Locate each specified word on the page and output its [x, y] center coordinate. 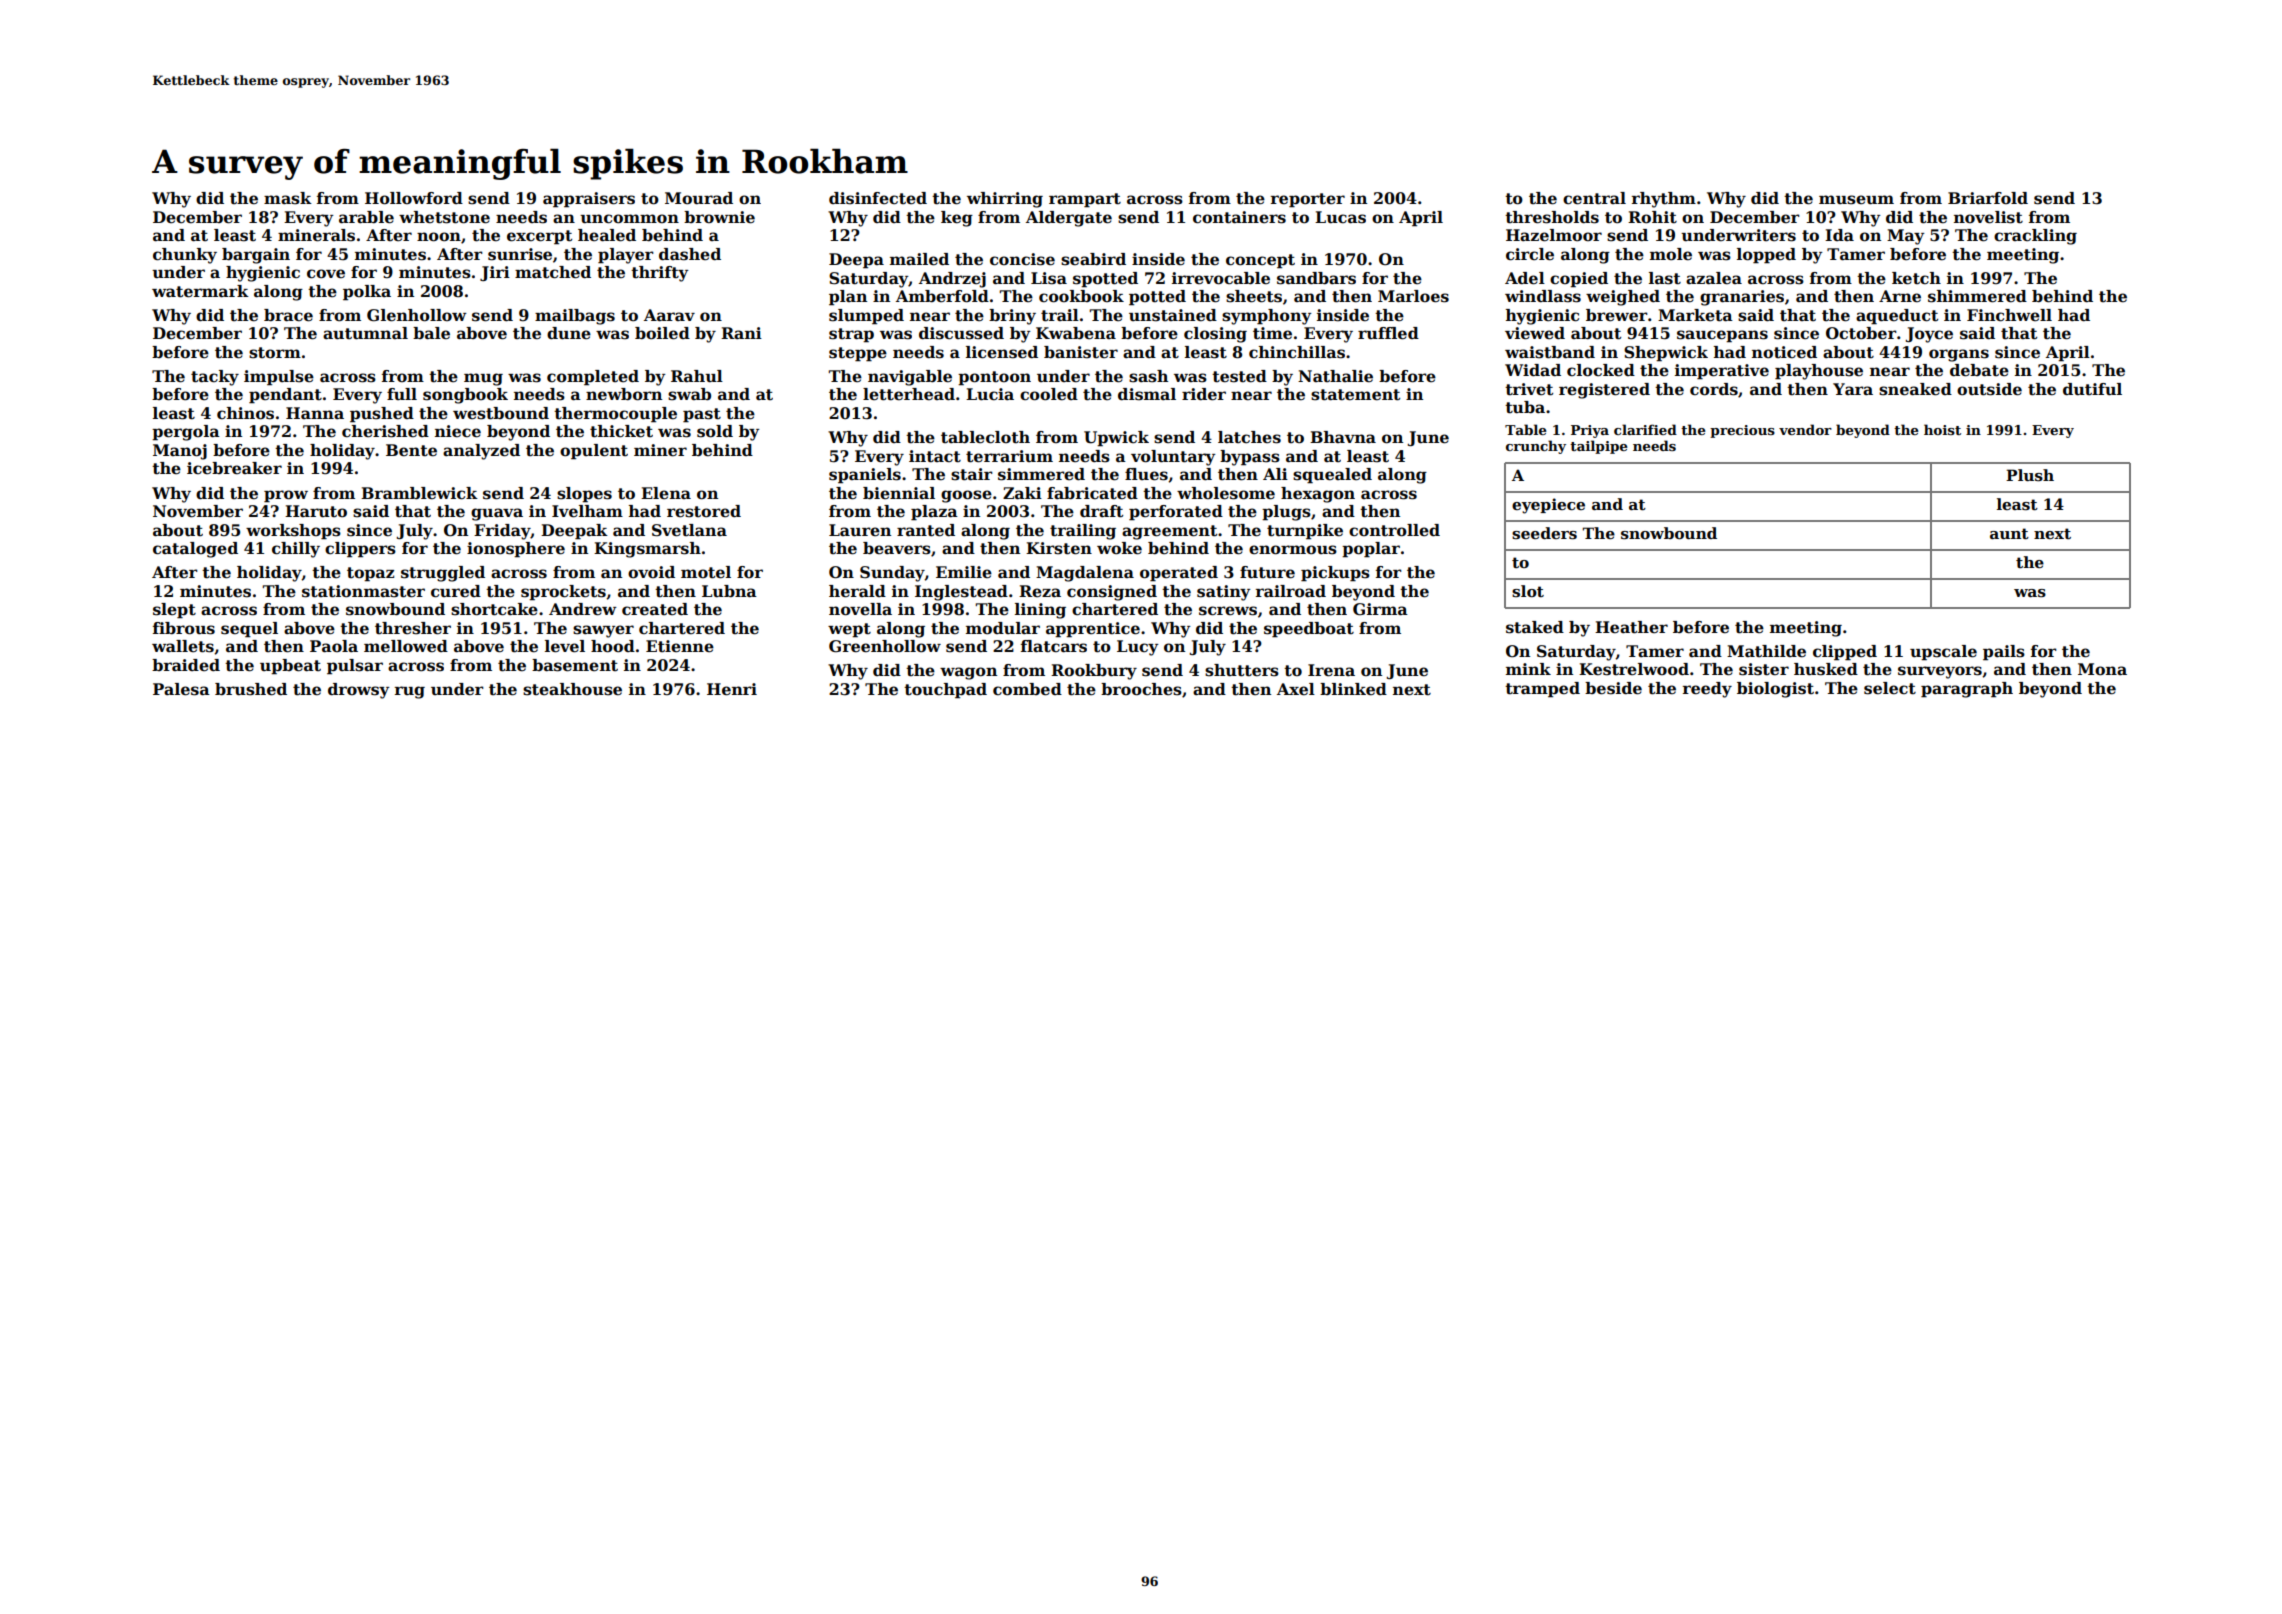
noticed [1784, 352]
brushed [251, 689]
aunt [2009, 533]
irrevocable [1221, 278]
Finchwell [2009, 315]
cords [1714, 389]
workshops [293, 532]
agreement [1169, 532]
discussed [961, 333]
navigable [910, 378]
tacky [215, 378]
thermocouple [615, 415]
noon [439, 237]
